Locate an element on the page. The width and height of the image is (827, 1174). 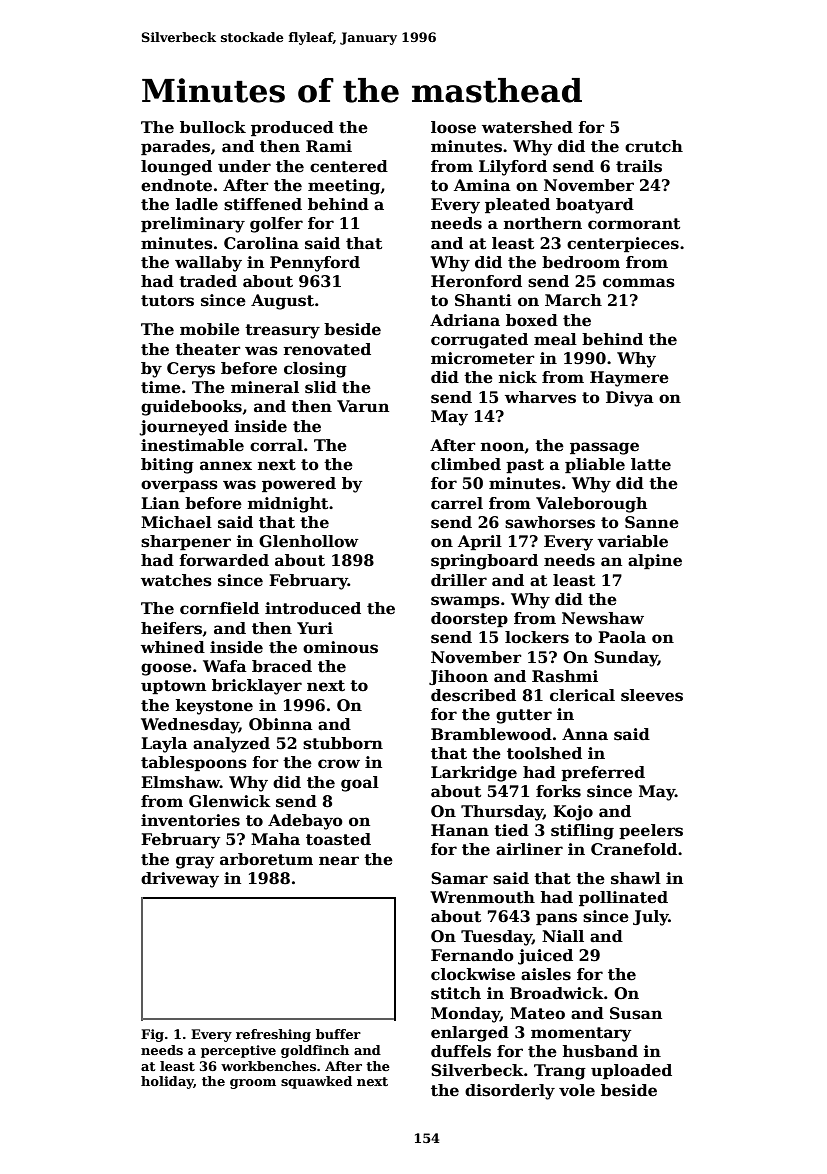
squawked is located at coordinates (316, 1082).
